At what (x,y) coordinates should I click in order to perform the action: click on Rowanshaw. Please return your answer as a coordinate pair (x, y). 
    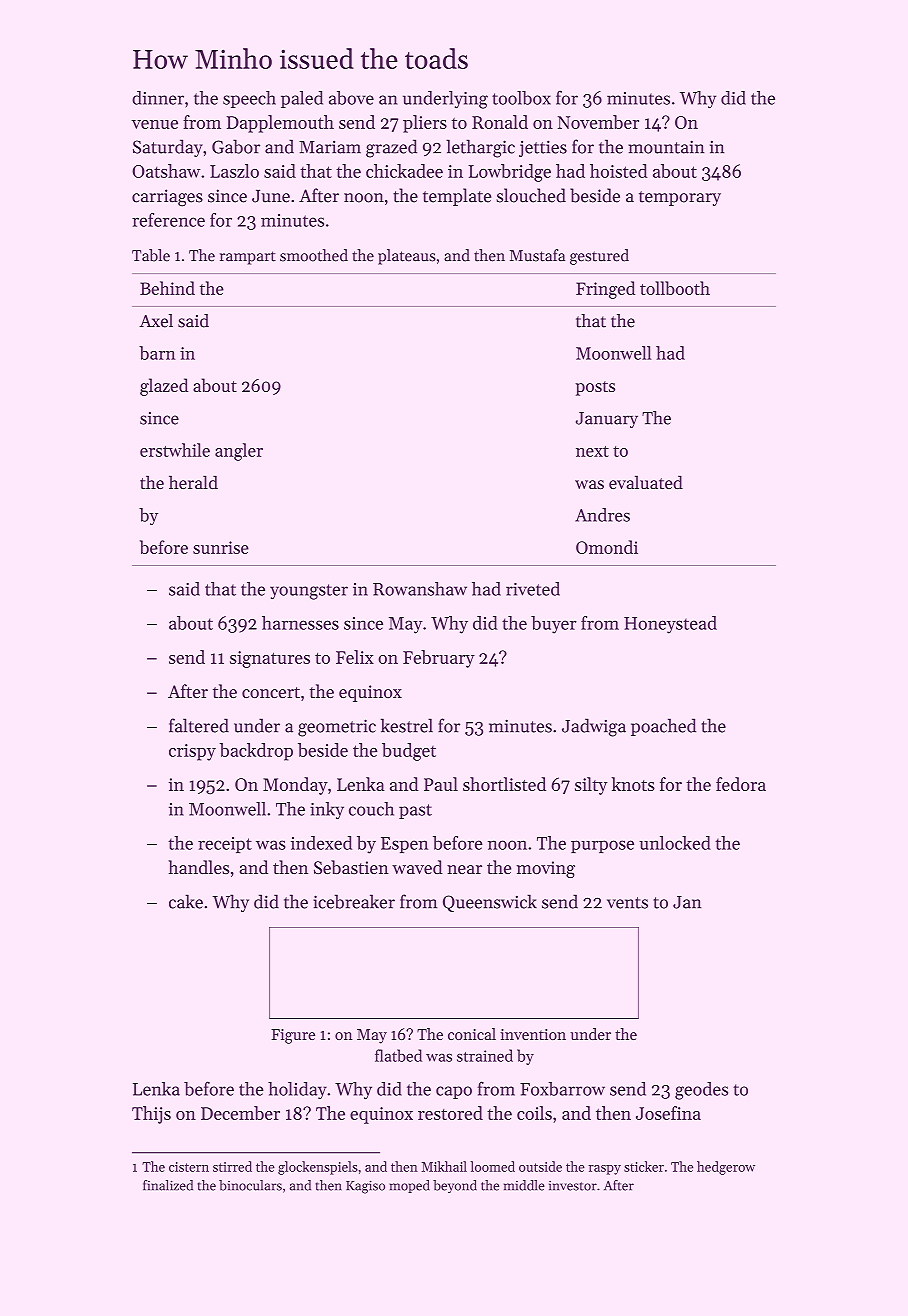
    Looking at the image, I should click on (420, 589).
